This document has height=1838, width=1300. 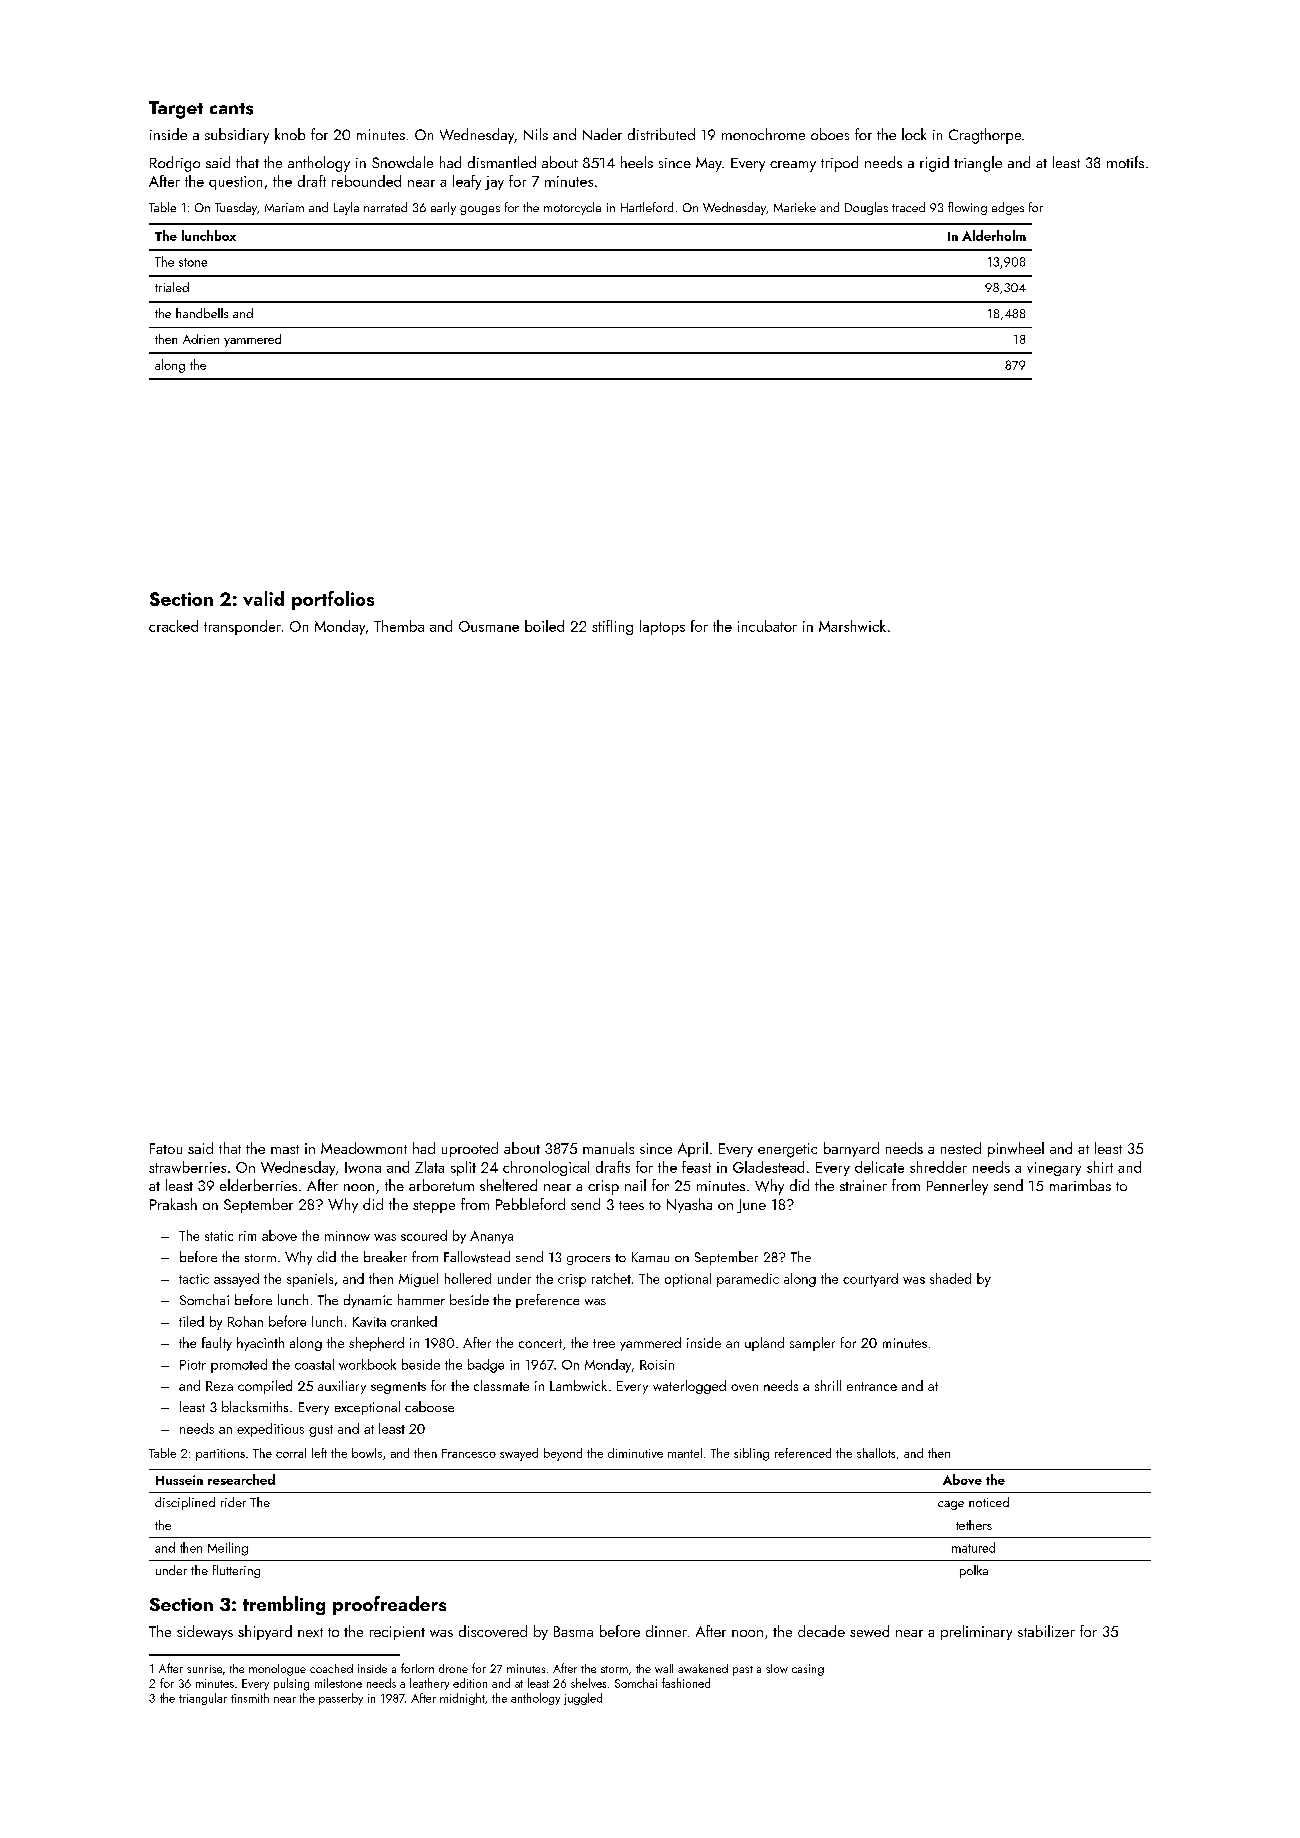 What do you see at coordinates (1016, 1149) in the document?
I see `pinwheel` at bounding box center [1016, 1149].
